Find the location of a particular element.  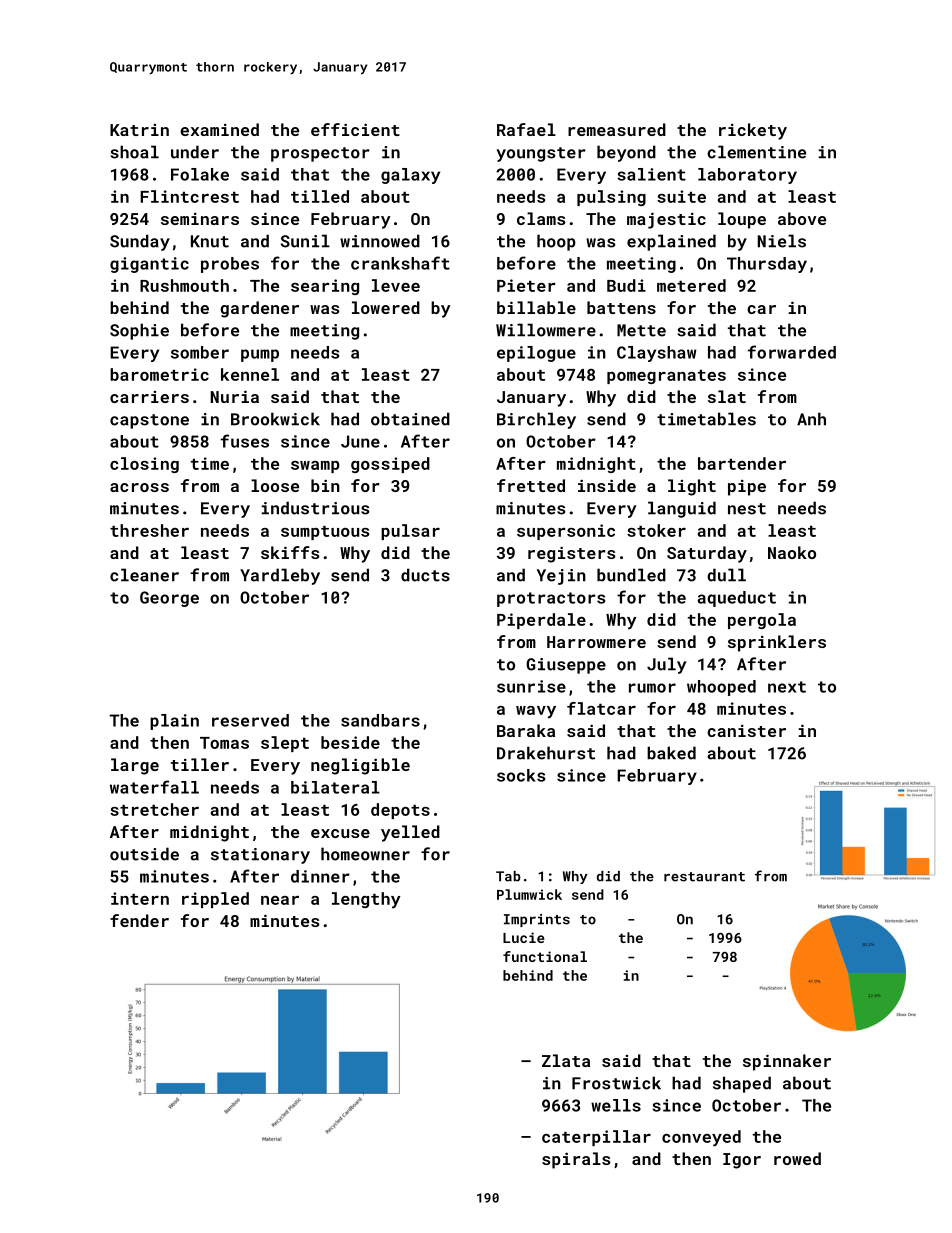

Giuseppe is located at coordinates (566, 666).
